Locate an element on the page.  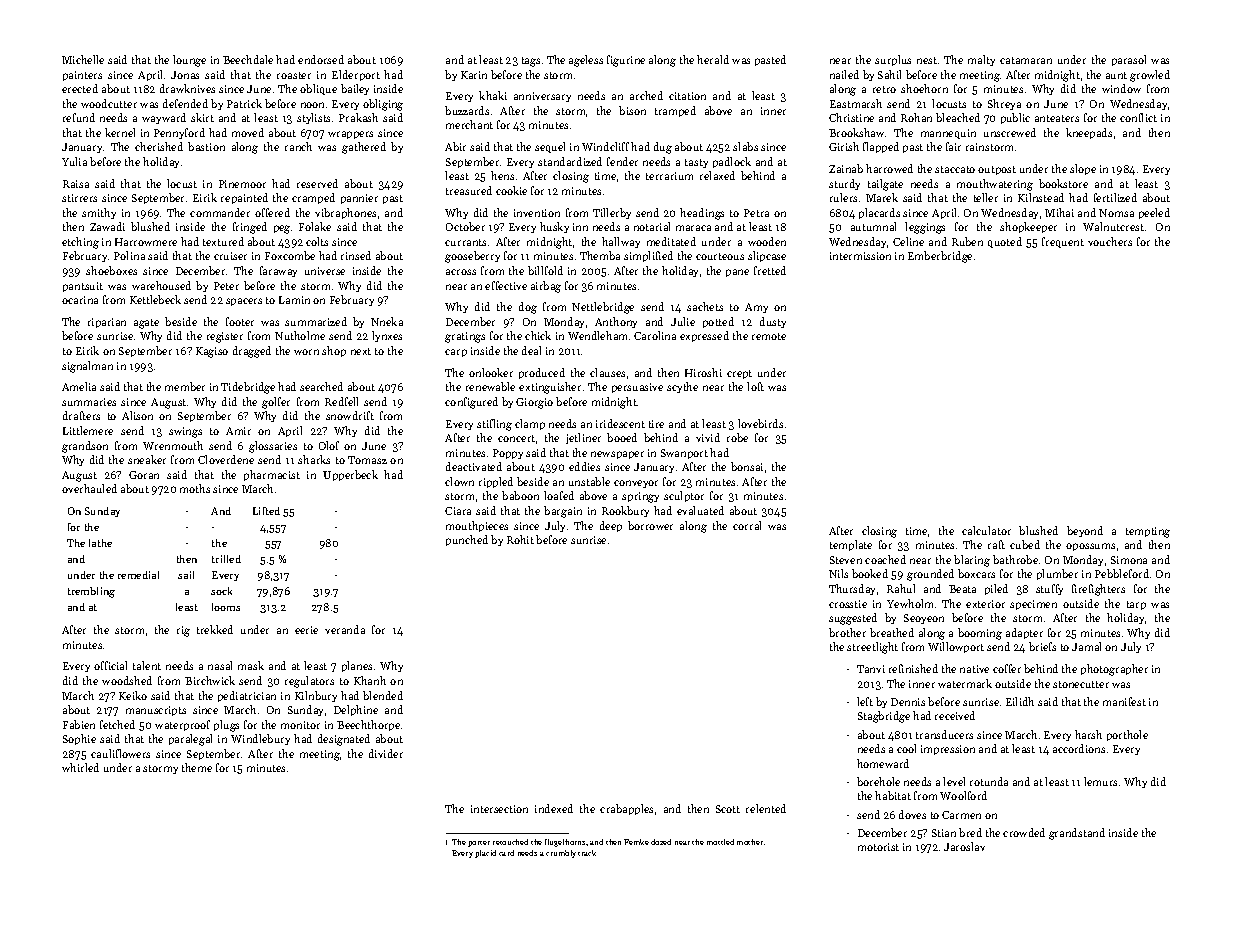
eddies is located at coordinates (584, 466).
